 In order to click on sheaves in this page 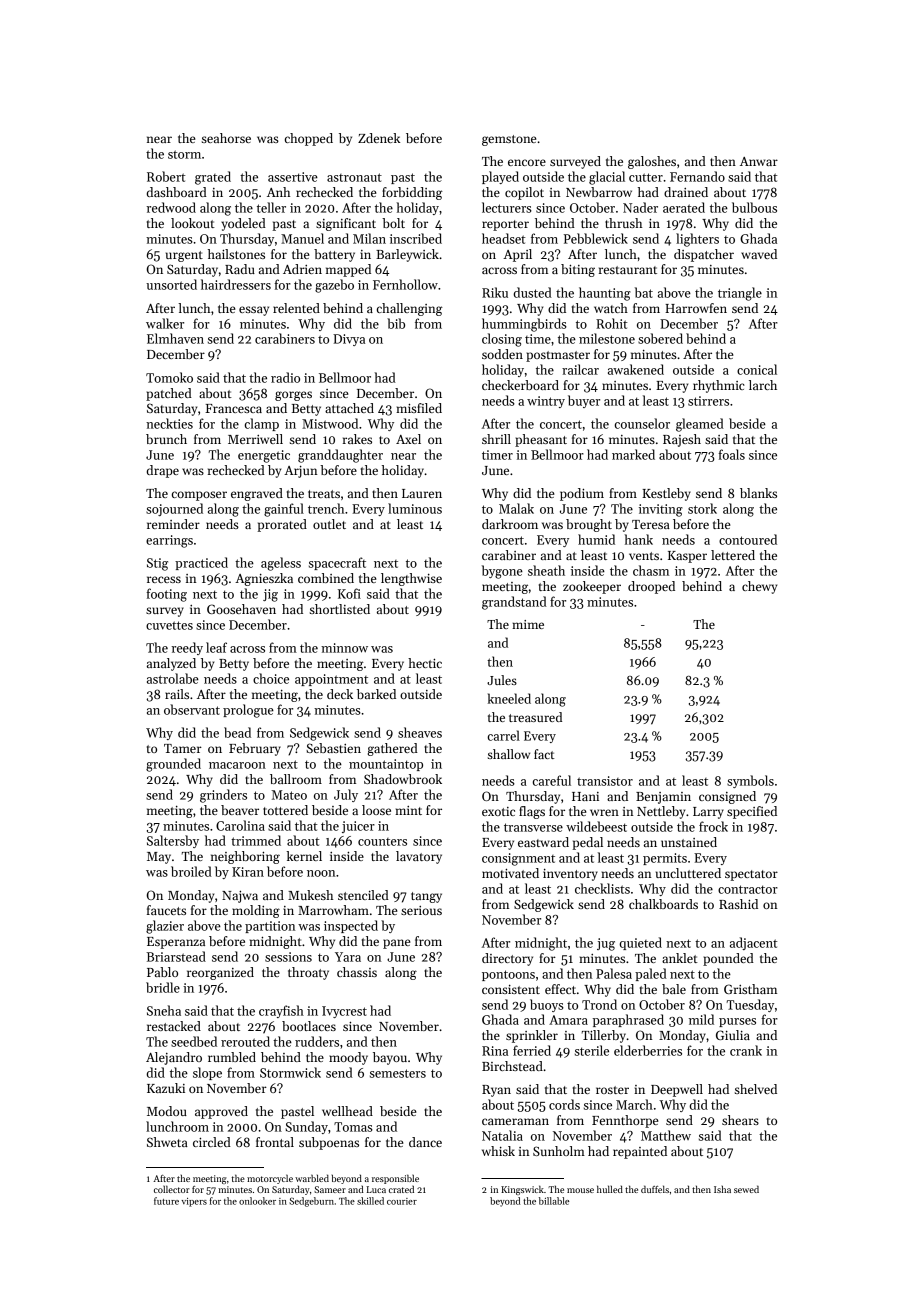, I will do `click(420, 732)`.
